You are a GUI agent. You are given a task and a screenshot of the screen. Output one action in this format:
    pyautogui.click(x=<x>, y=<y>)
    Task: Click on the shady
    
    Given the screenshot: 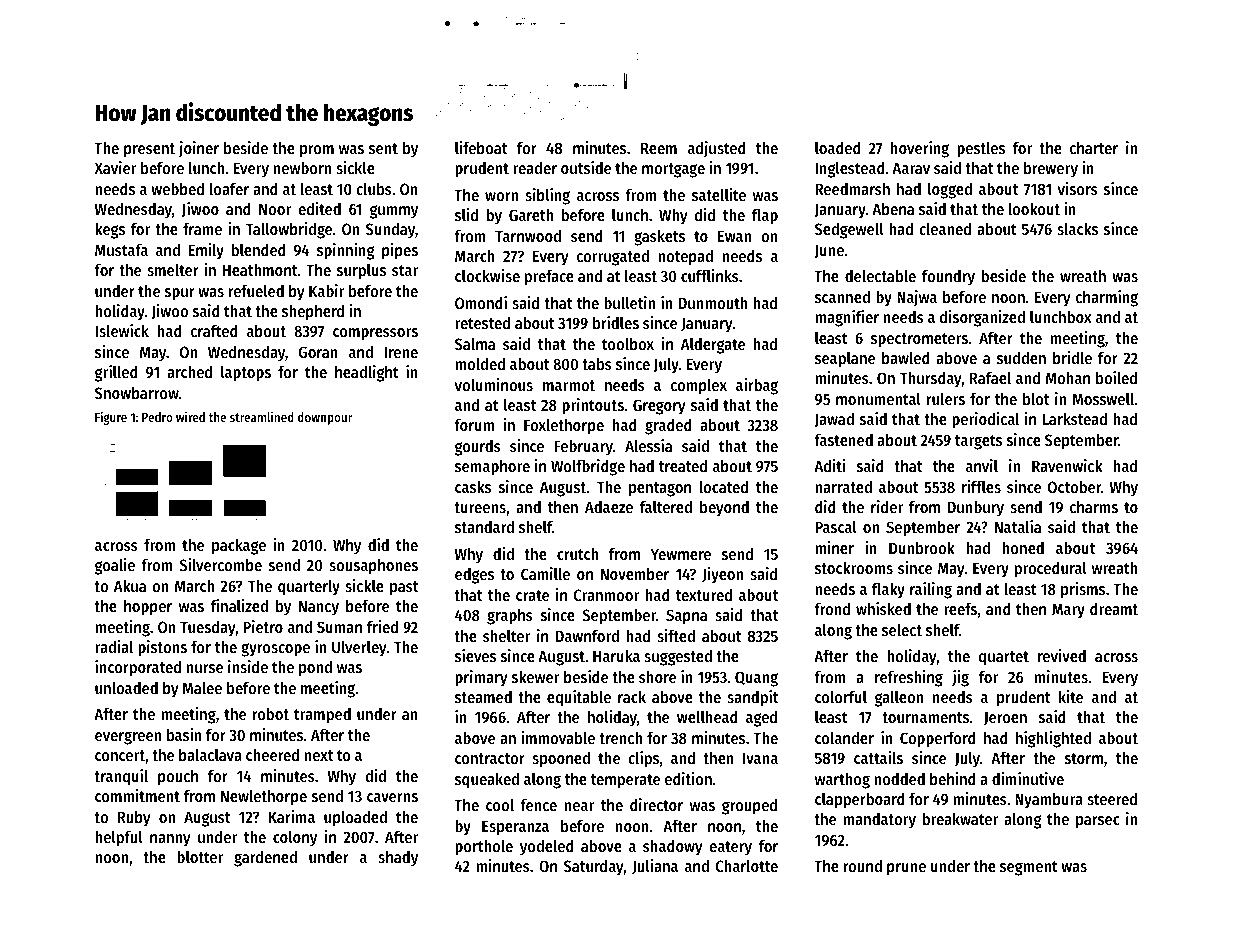 What is the action you would take?
    pyautogui.click(x=398, y=859)
